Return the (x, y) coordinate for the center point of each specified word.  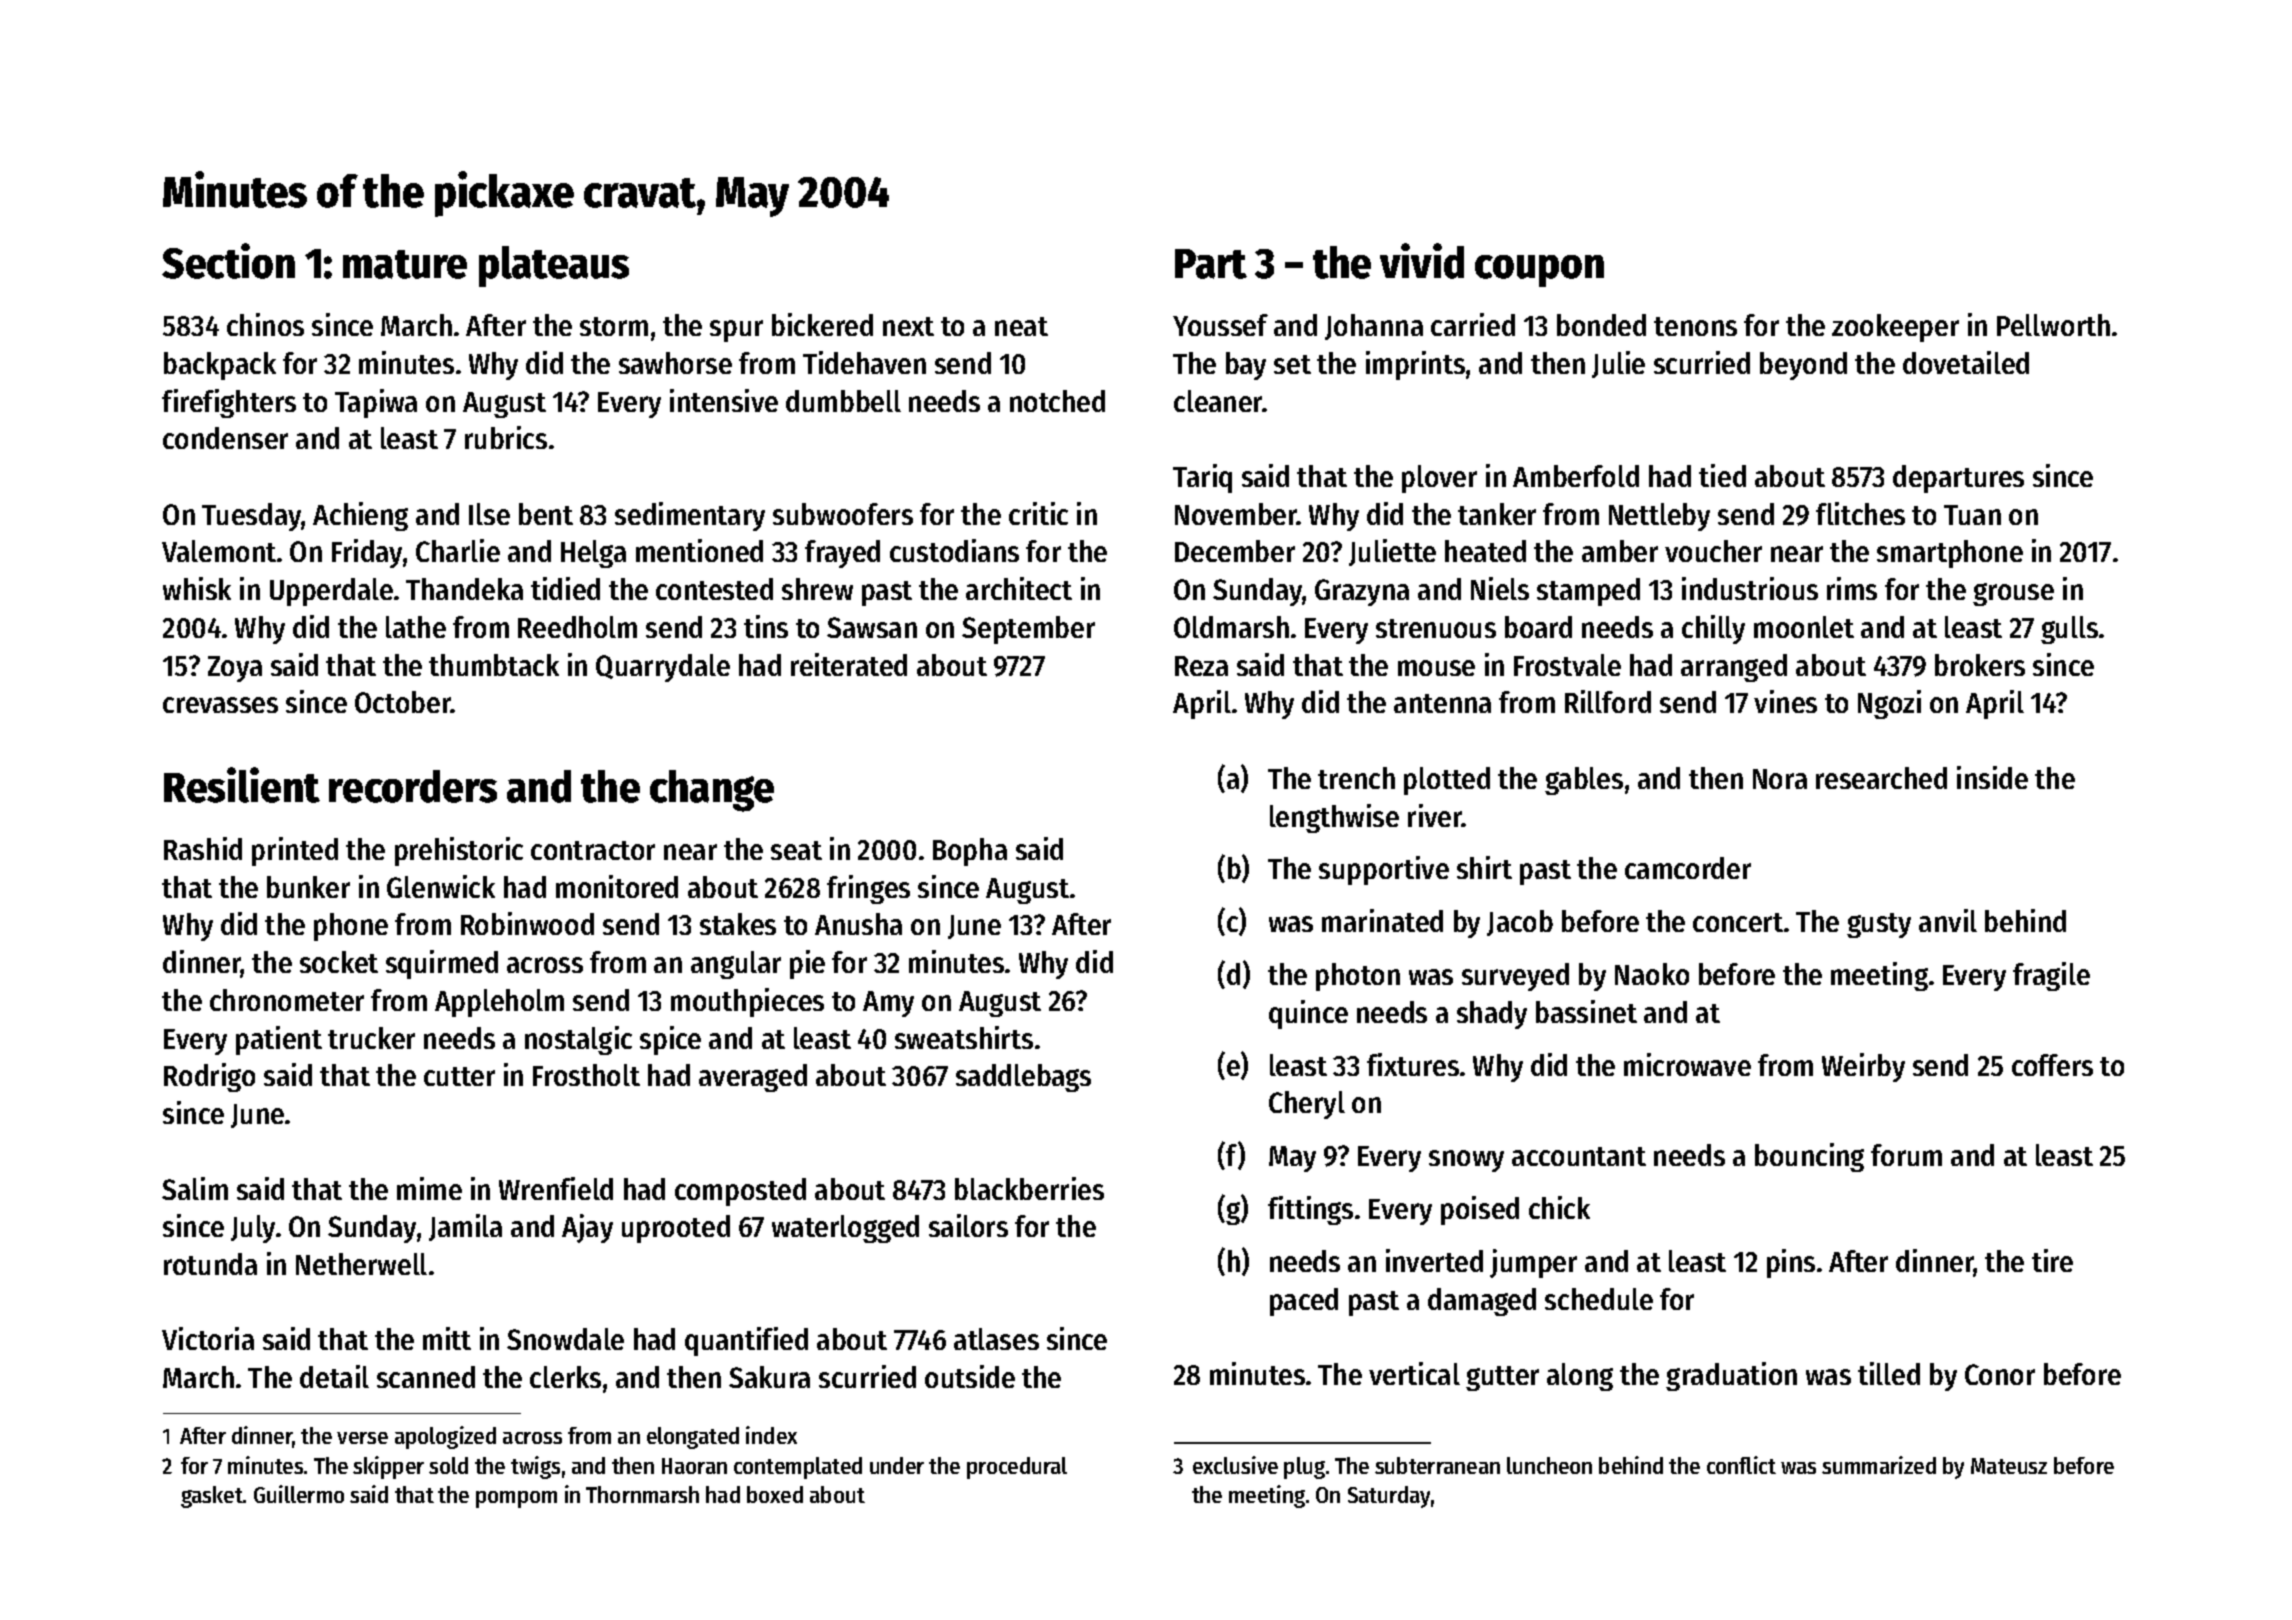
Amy (888, 1004)
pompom (516, 1499)
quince (1308, 1014)
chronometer (287, 1000)
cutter (459, 1076)
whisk (197, 588)
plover (1439, 479)
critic (1038, 513)
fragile (2051, 976)
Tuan (1972, 515)
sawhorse (675, 363)
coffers (2052, 1065)
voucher (1713, 551)
